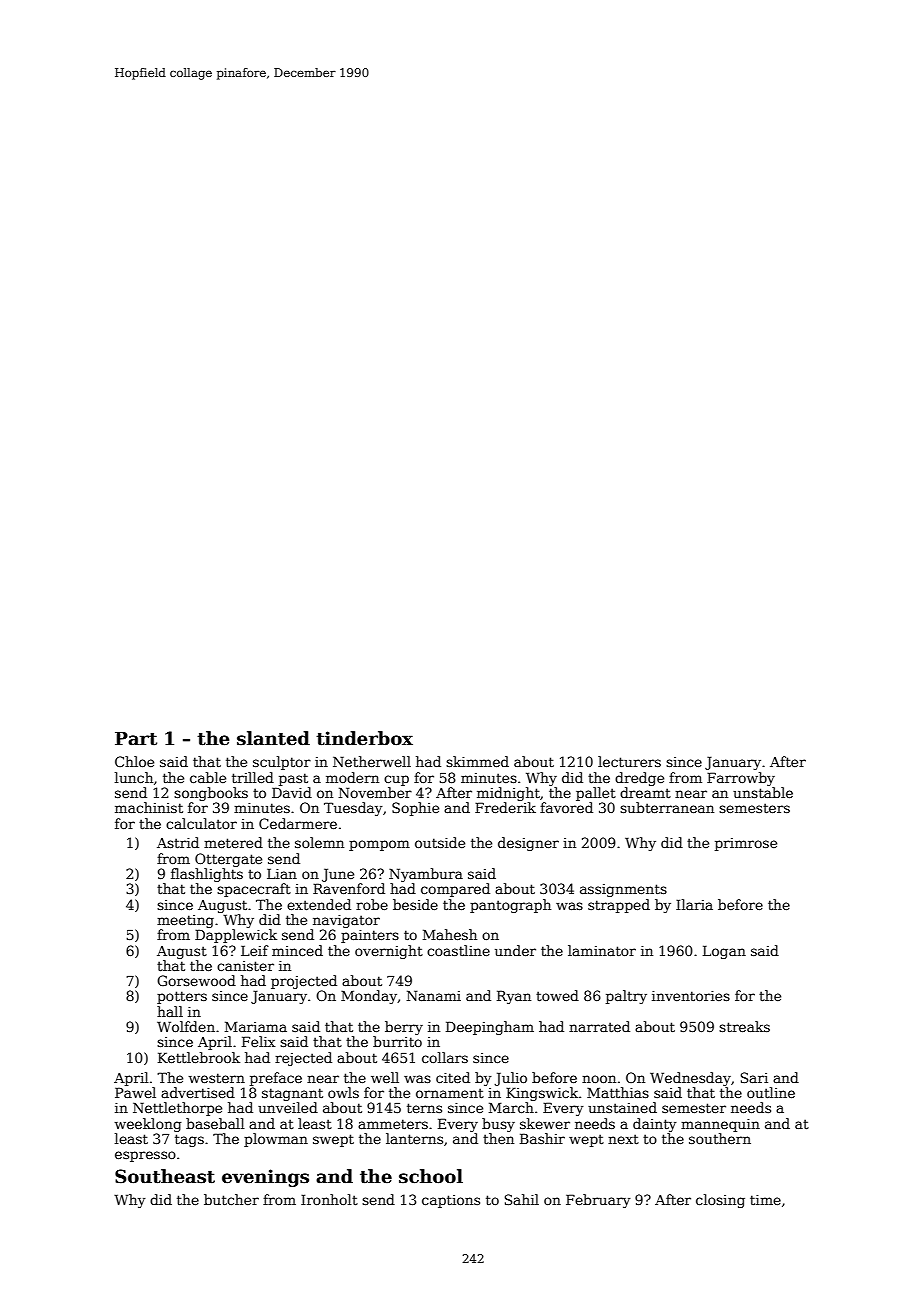 The height and width of the screenshot is (1314, 924). What do you see at coordinates (199, 1057) in the screenshot?
I see `Kettlebrook` at bounding box center [199, 1057].
